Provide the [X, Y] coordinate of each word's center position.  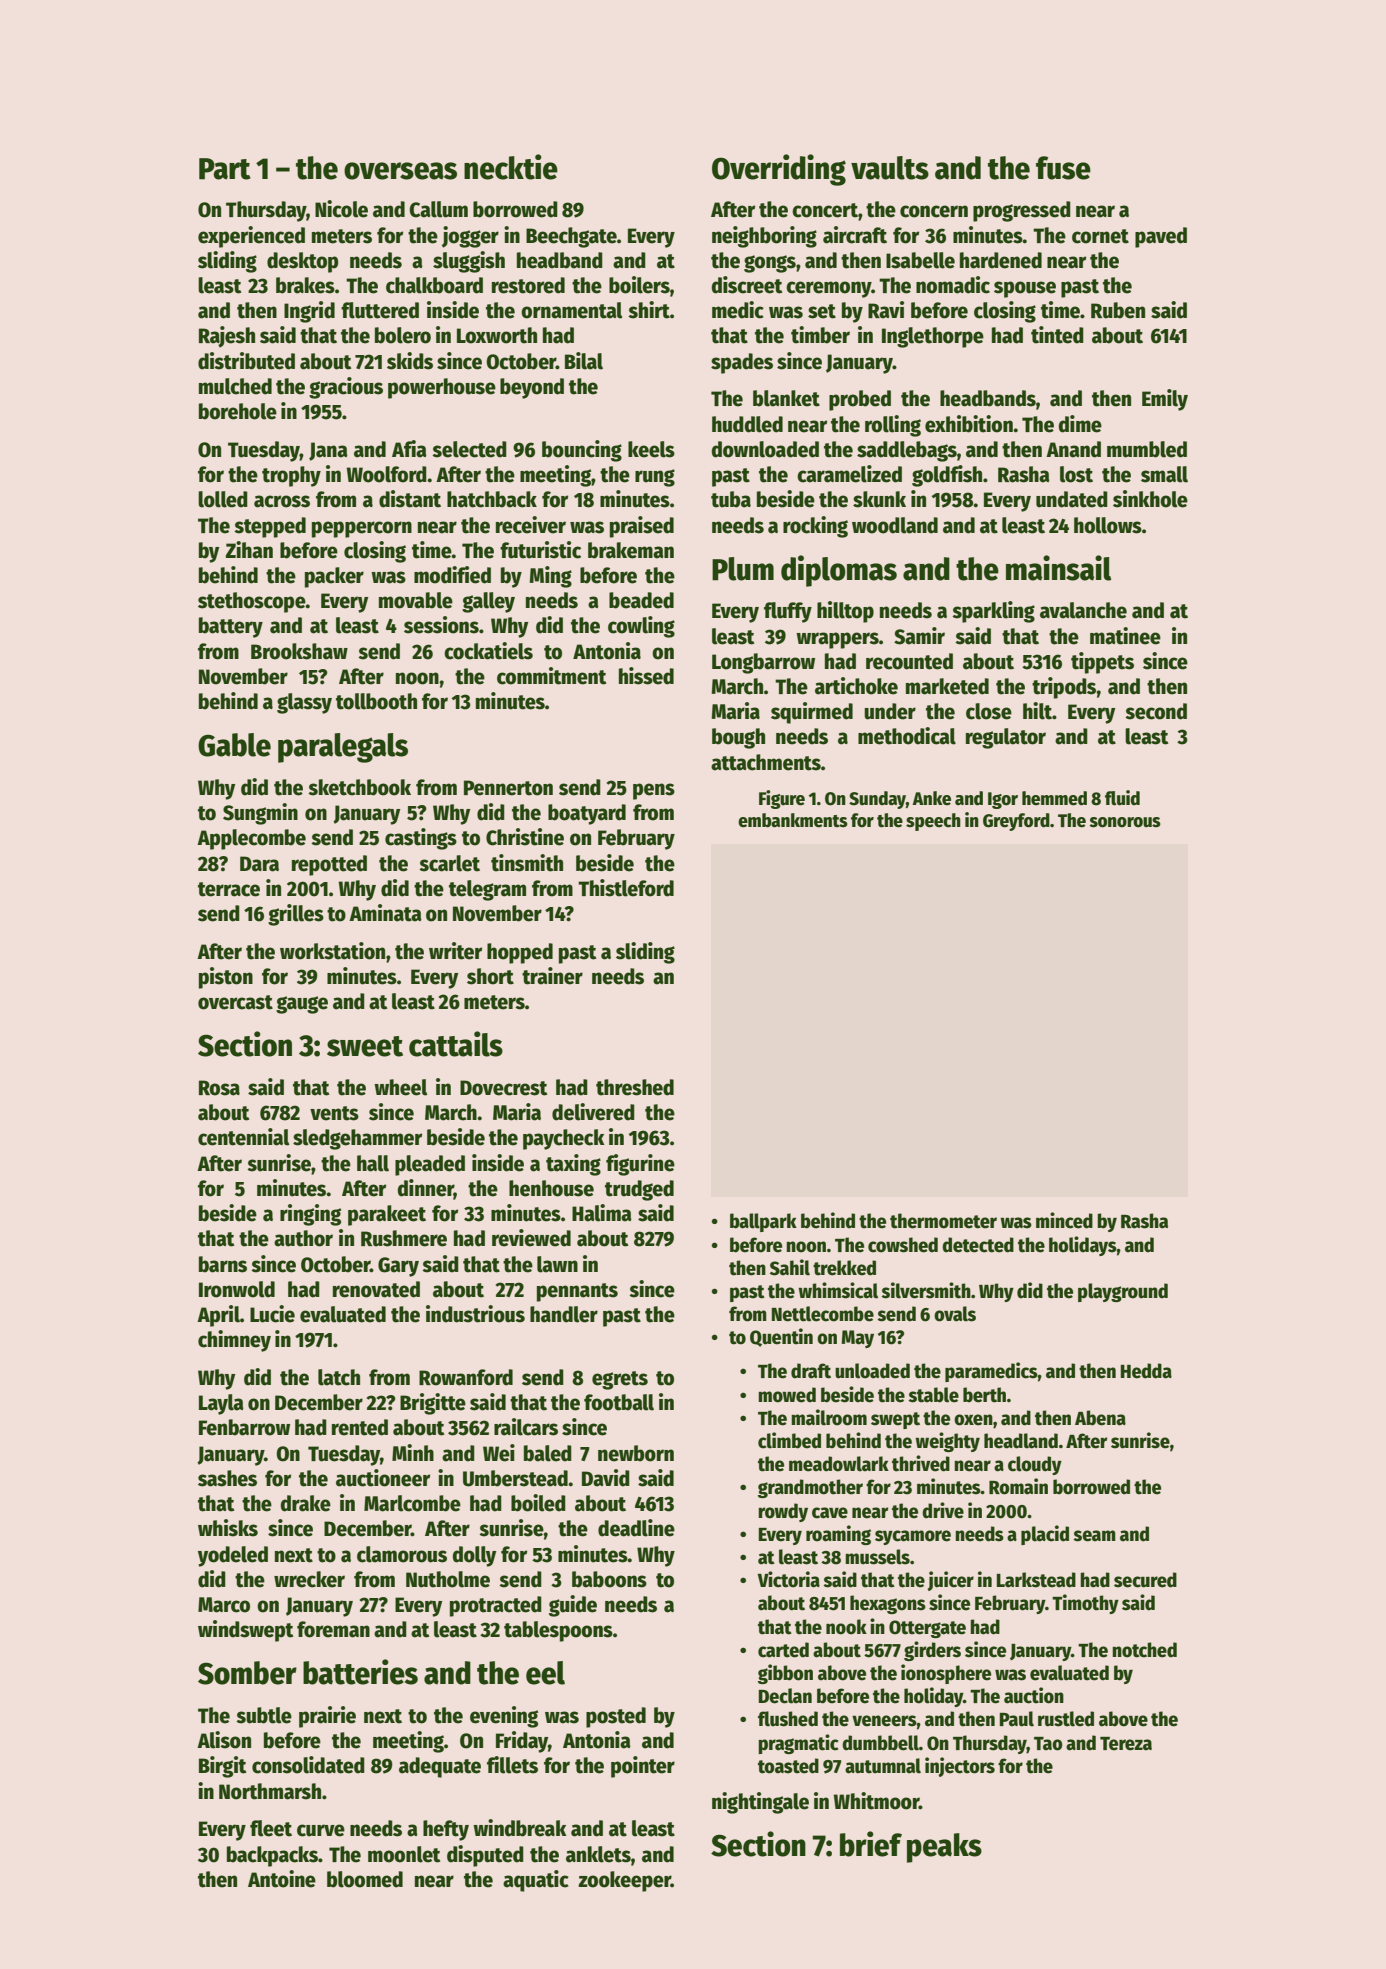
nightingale [760, 1803]
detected [978, 1245]
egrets [620, 1380]
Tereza [1126, 1744]
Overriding [779, 170]
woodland [895, 525]
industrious [475, 1314]
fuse [1063, 168]
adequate [440, 1767]
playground [1123, 1292]
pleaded [430, 1165]
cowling [641, 627]
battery [231, 627]
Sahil [790, 1267]
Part [225, 169]
